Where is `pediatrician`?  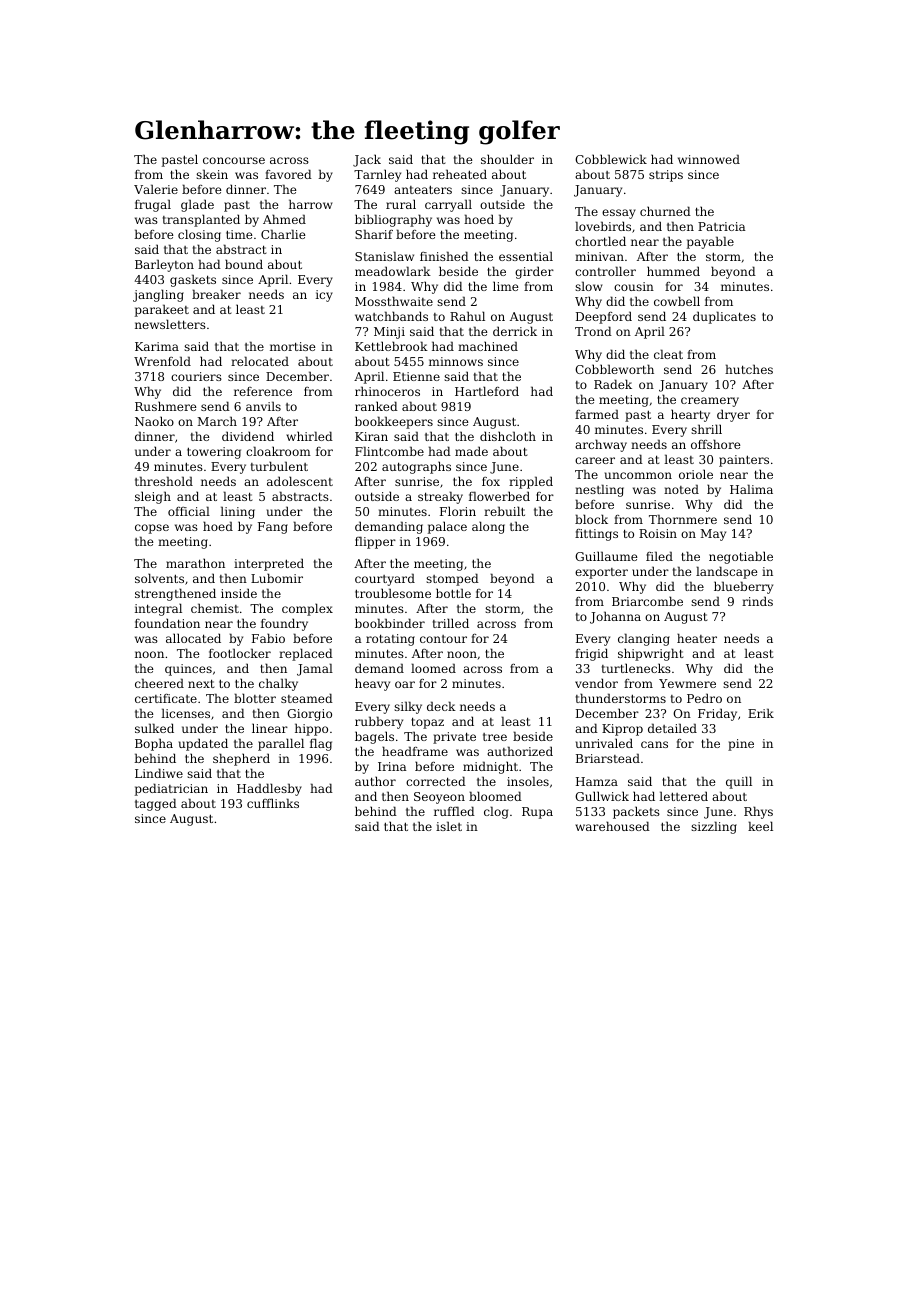 pediatrician is located at coordinates (171, 789).
